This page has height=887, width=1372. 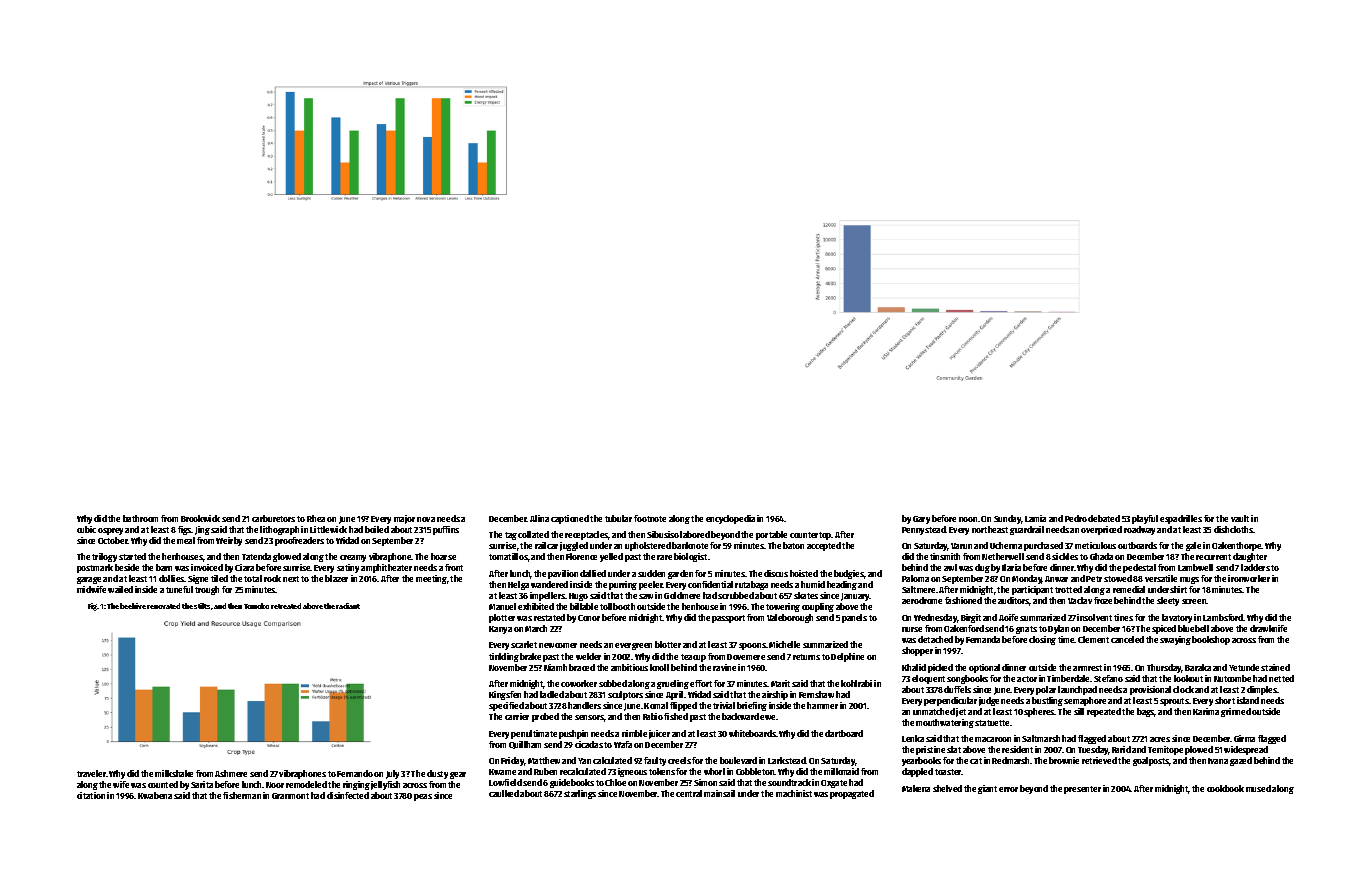 I want to click on traveler, so click(x=92, y=773).
